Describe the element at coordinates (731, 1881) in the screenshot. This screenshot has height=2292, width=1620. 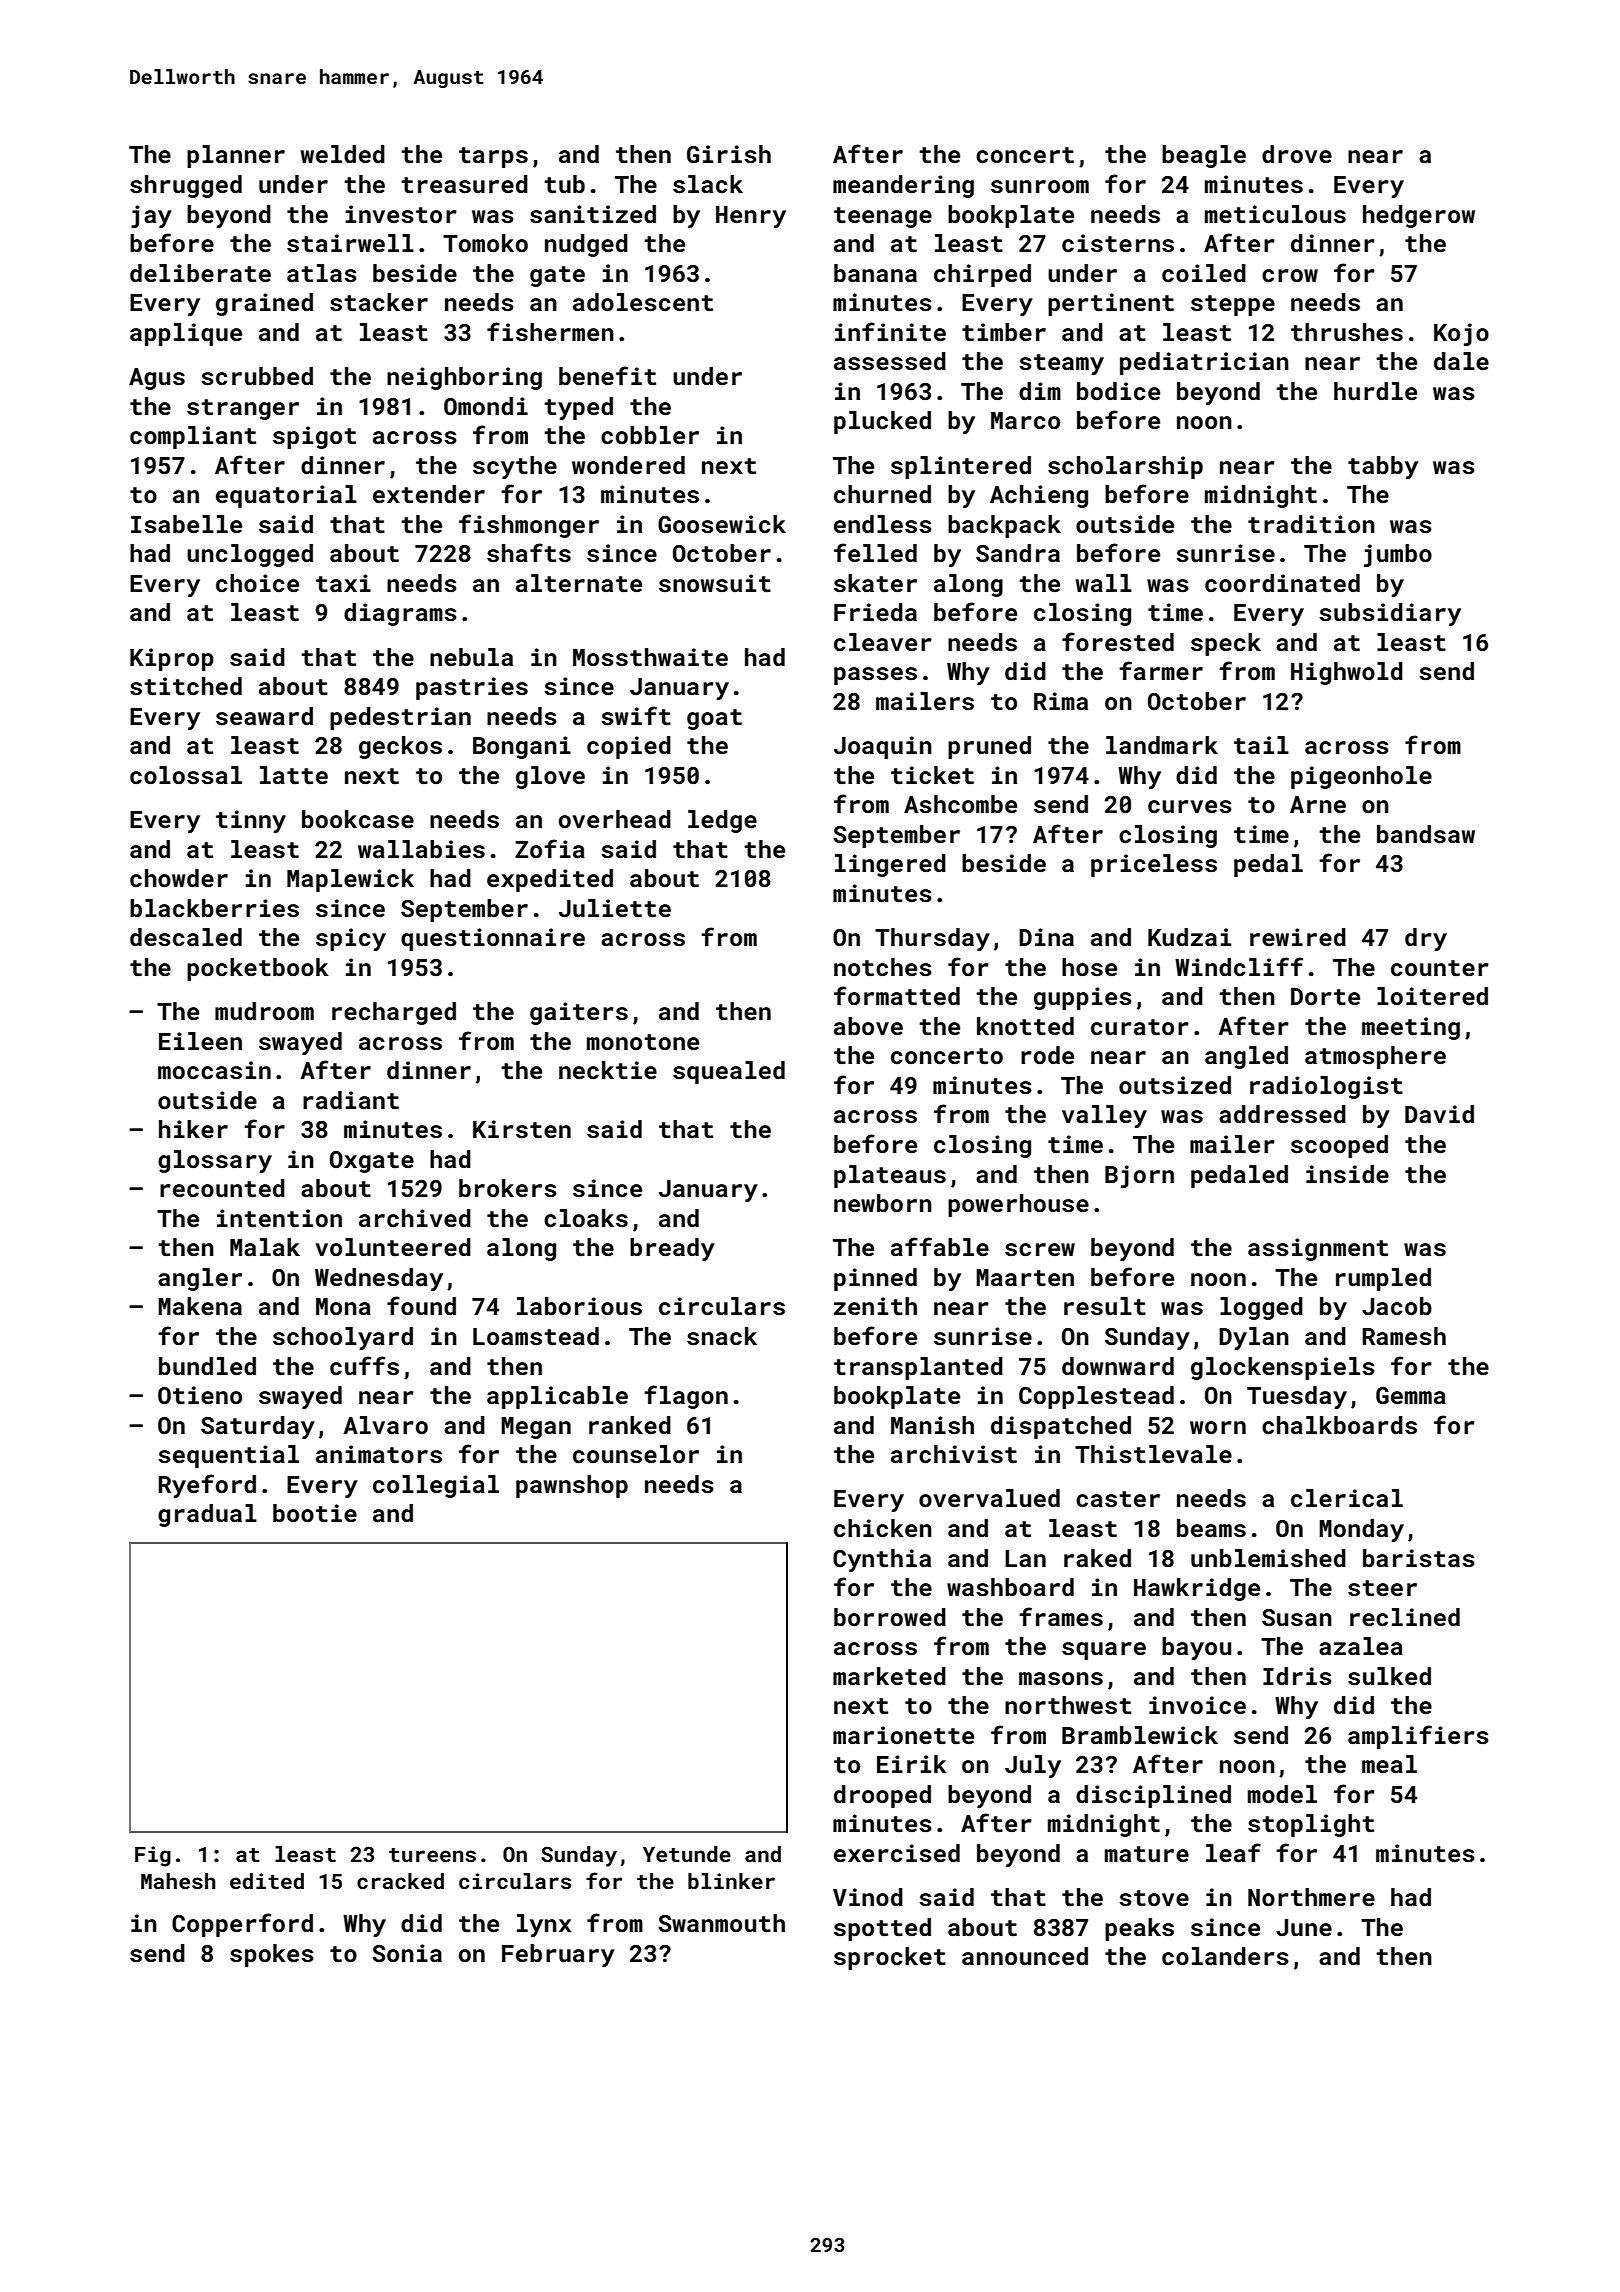
I see `blinker` at that location.
